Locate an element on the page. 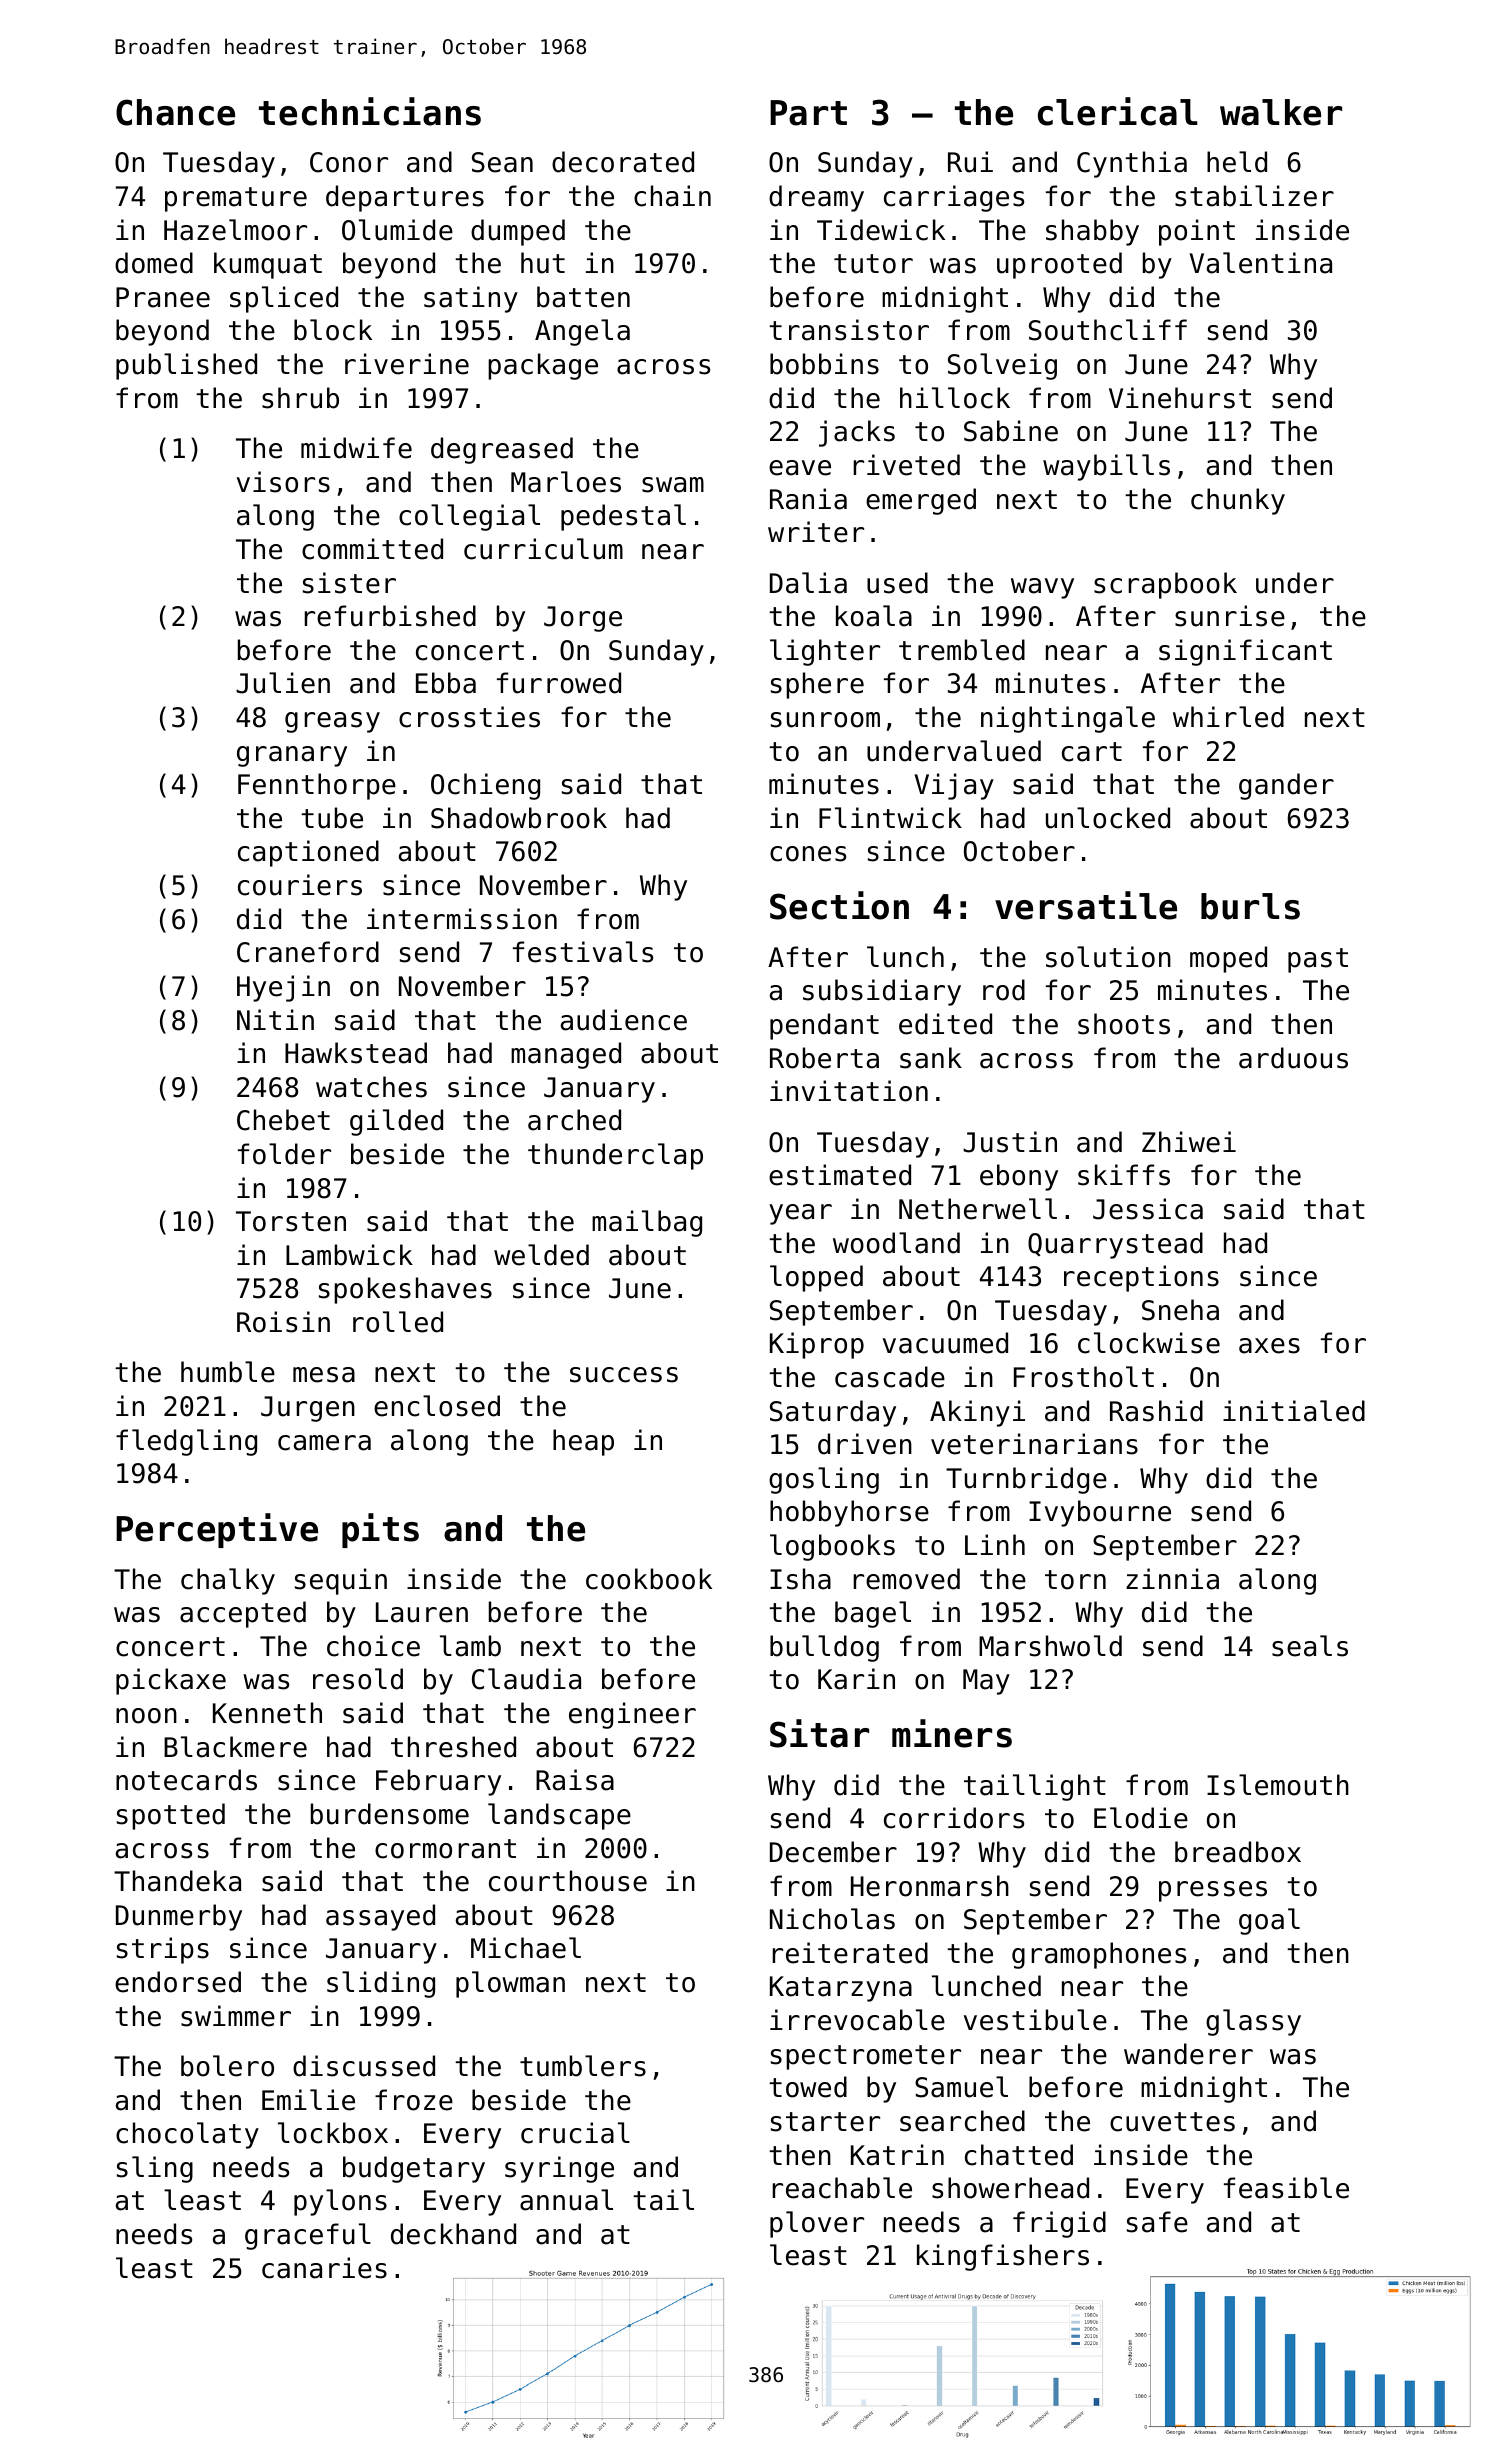  Kiprop is located at coordinates (817, 1345).
